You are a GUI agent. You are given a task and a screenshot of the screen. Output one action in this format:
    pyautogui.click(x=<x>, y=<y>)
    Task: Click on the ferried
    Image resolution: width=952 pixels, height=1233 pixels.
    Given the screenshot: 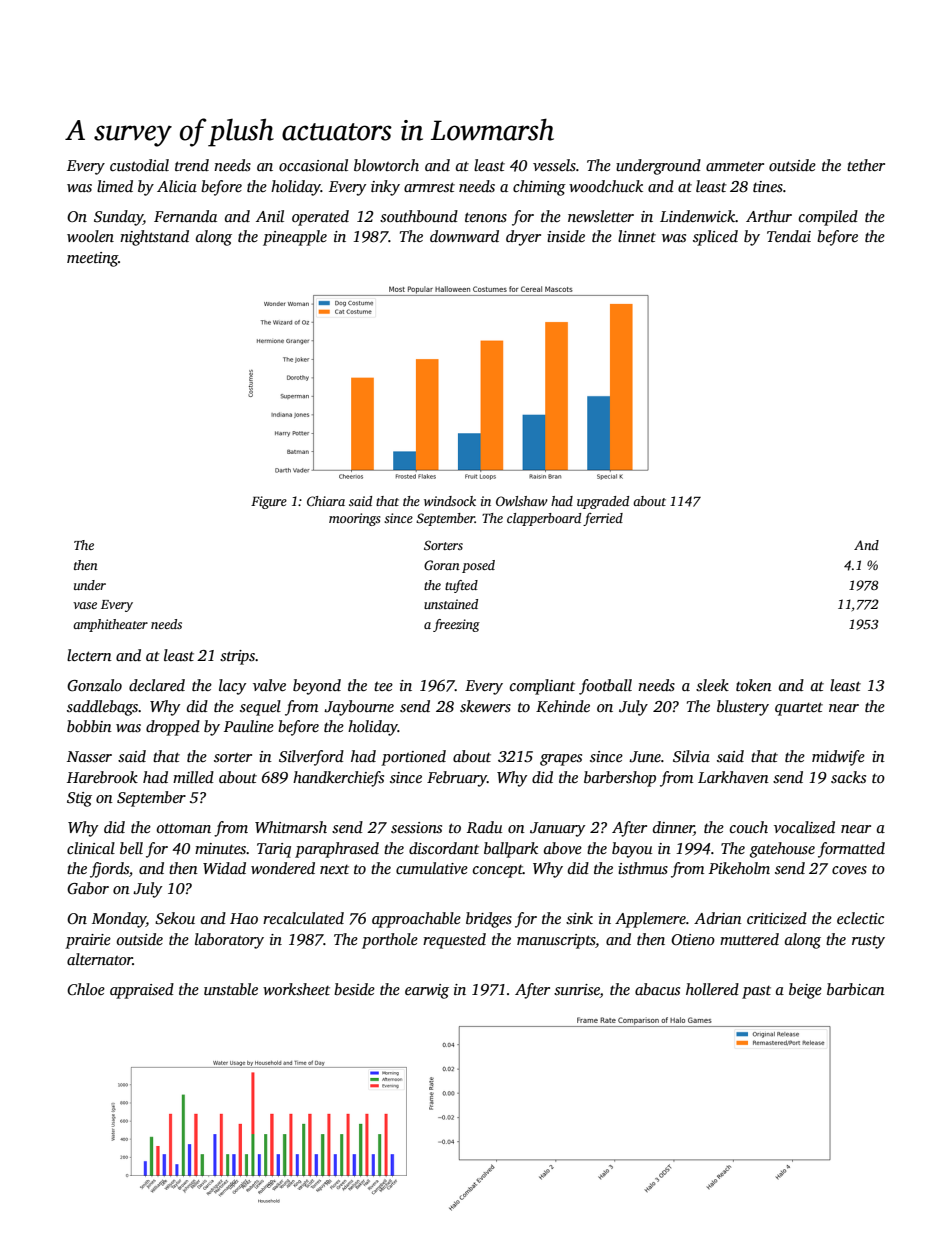 What is the action you would take?
    pyautogui.click(x=603, y=519)
